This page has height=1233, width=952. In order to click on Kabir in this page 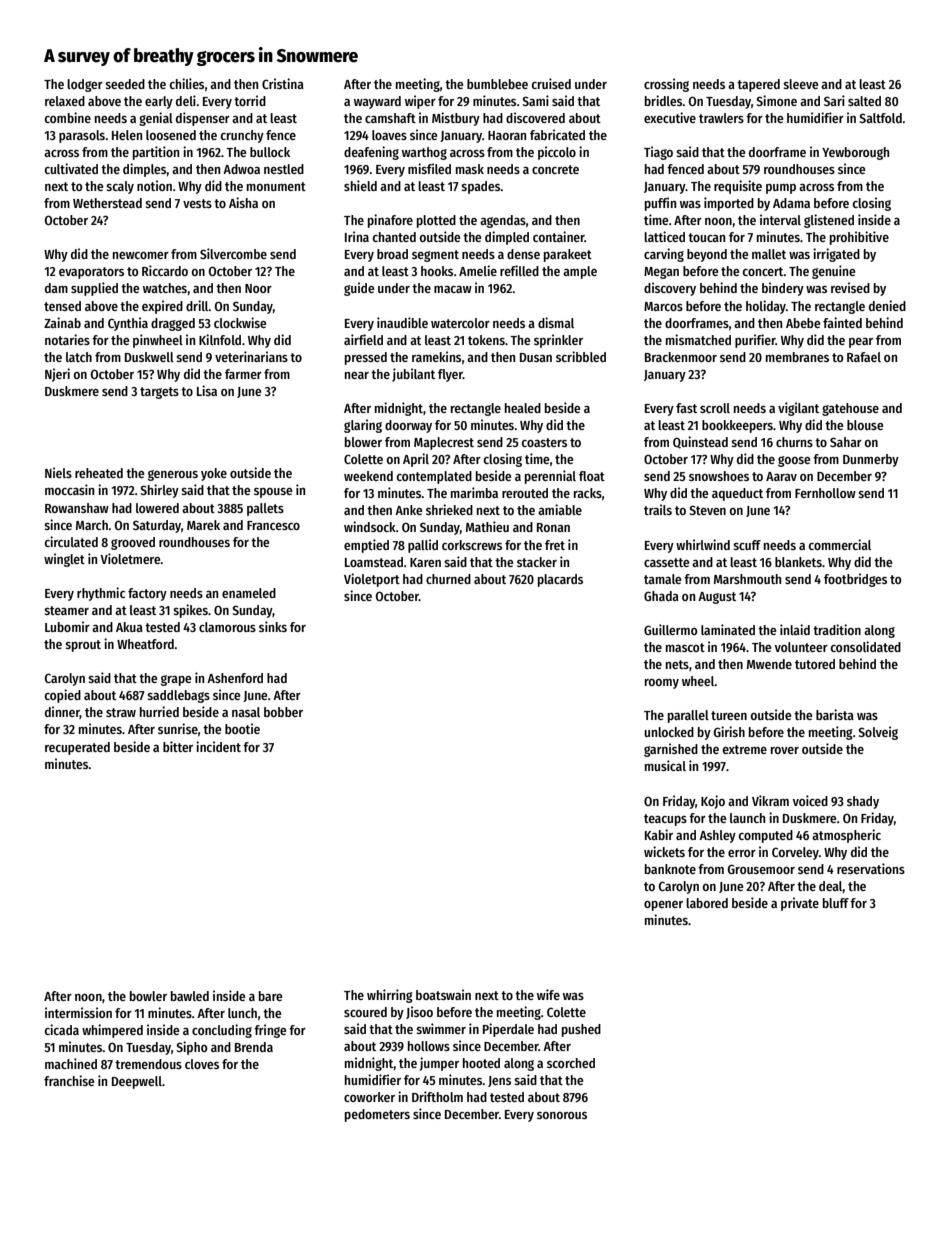, I will do `click(659, 834)`.
